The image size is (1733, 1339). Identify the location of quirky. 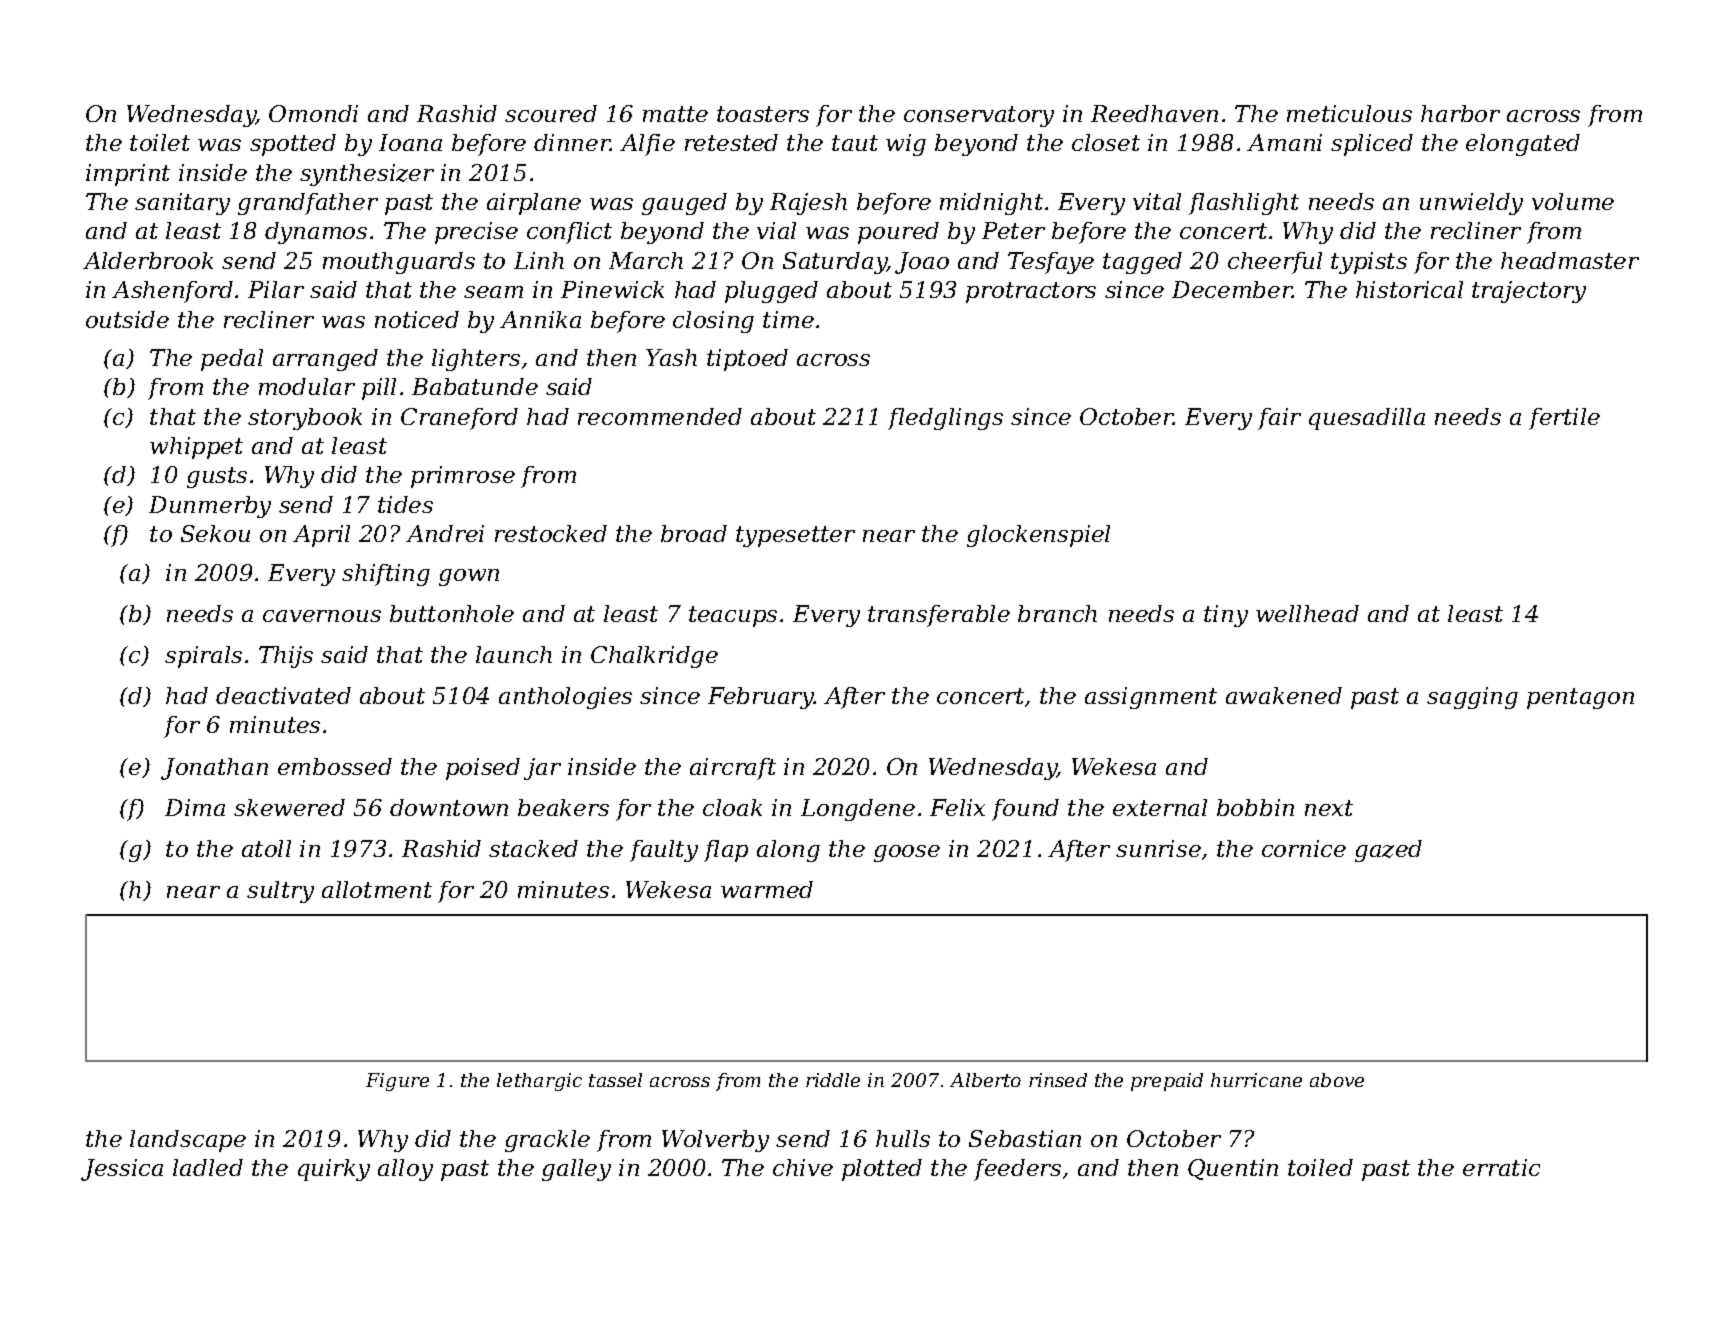
(334, 1170).
